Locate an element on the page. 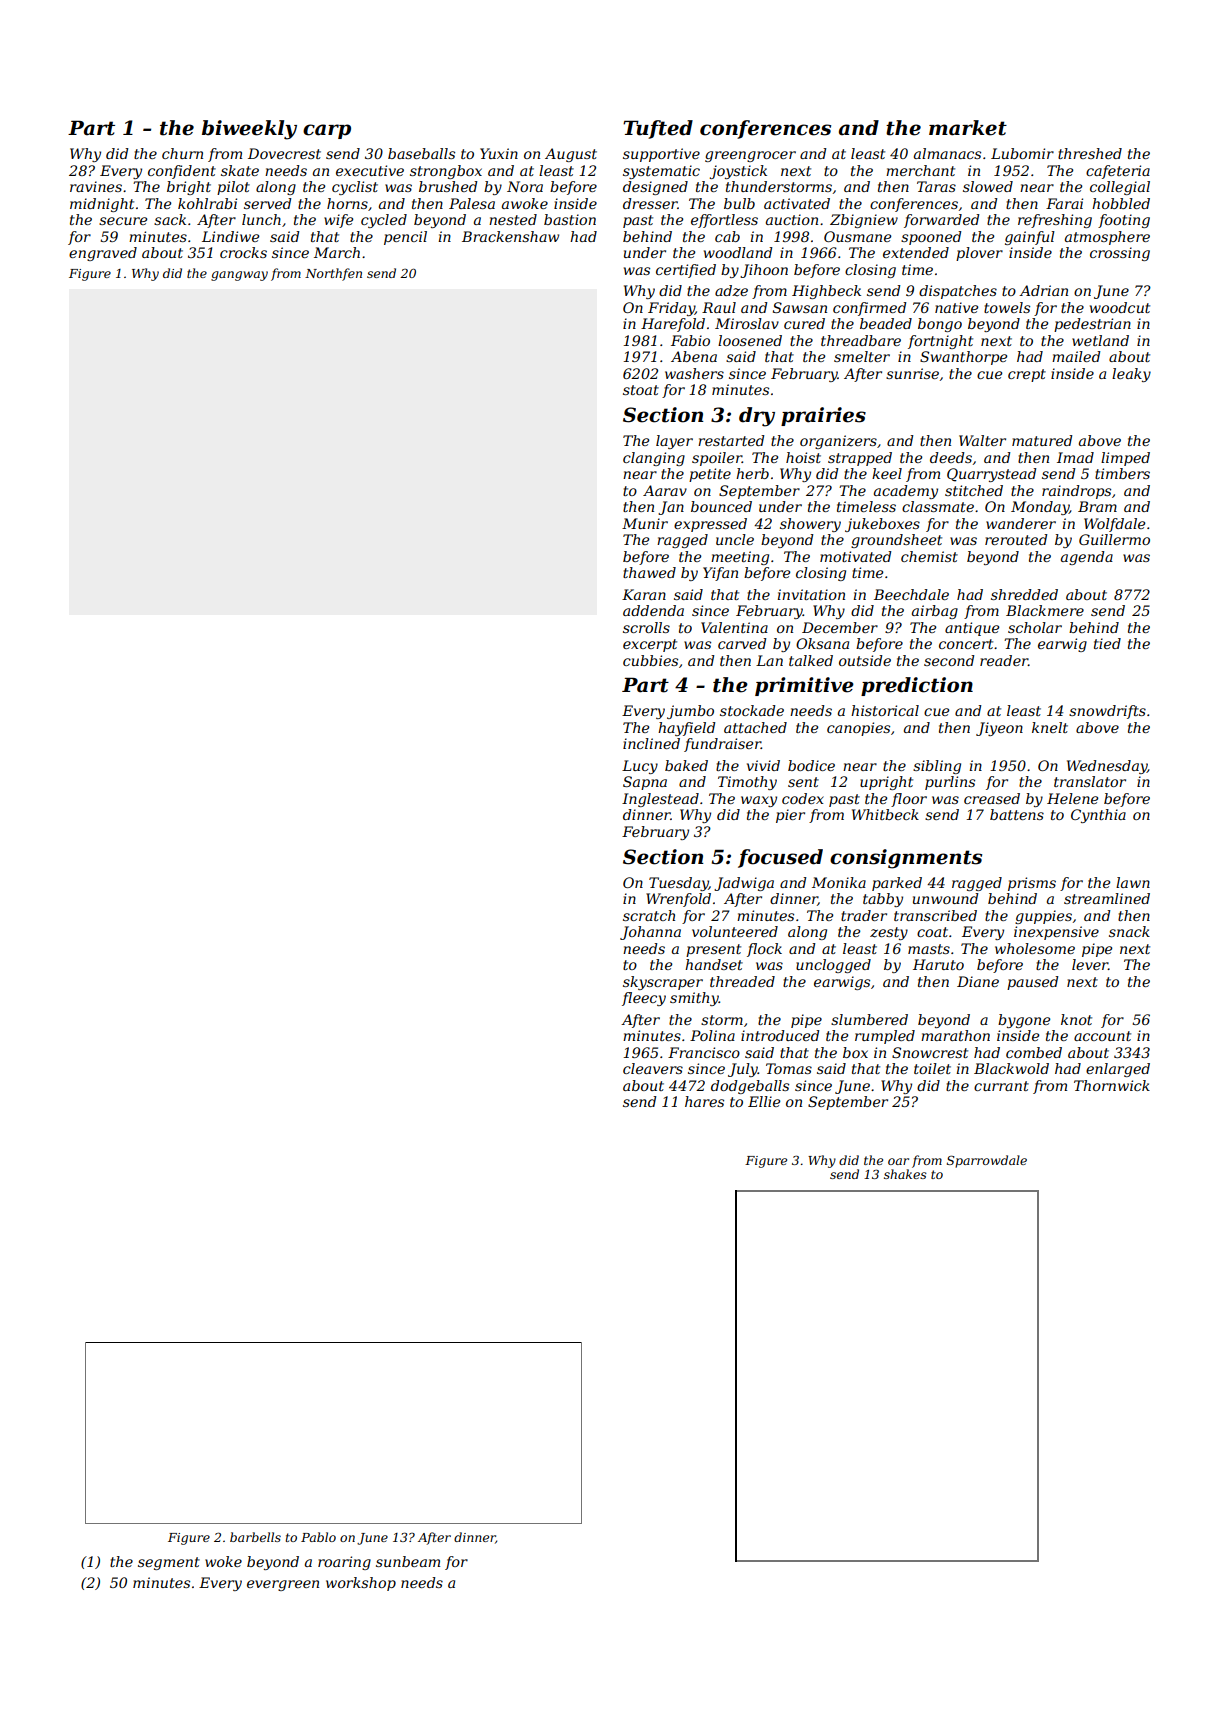 Image resolution: width=1220 pixels, height=1725 pixels. sunbeam is located at coordinates (408, 1561).
